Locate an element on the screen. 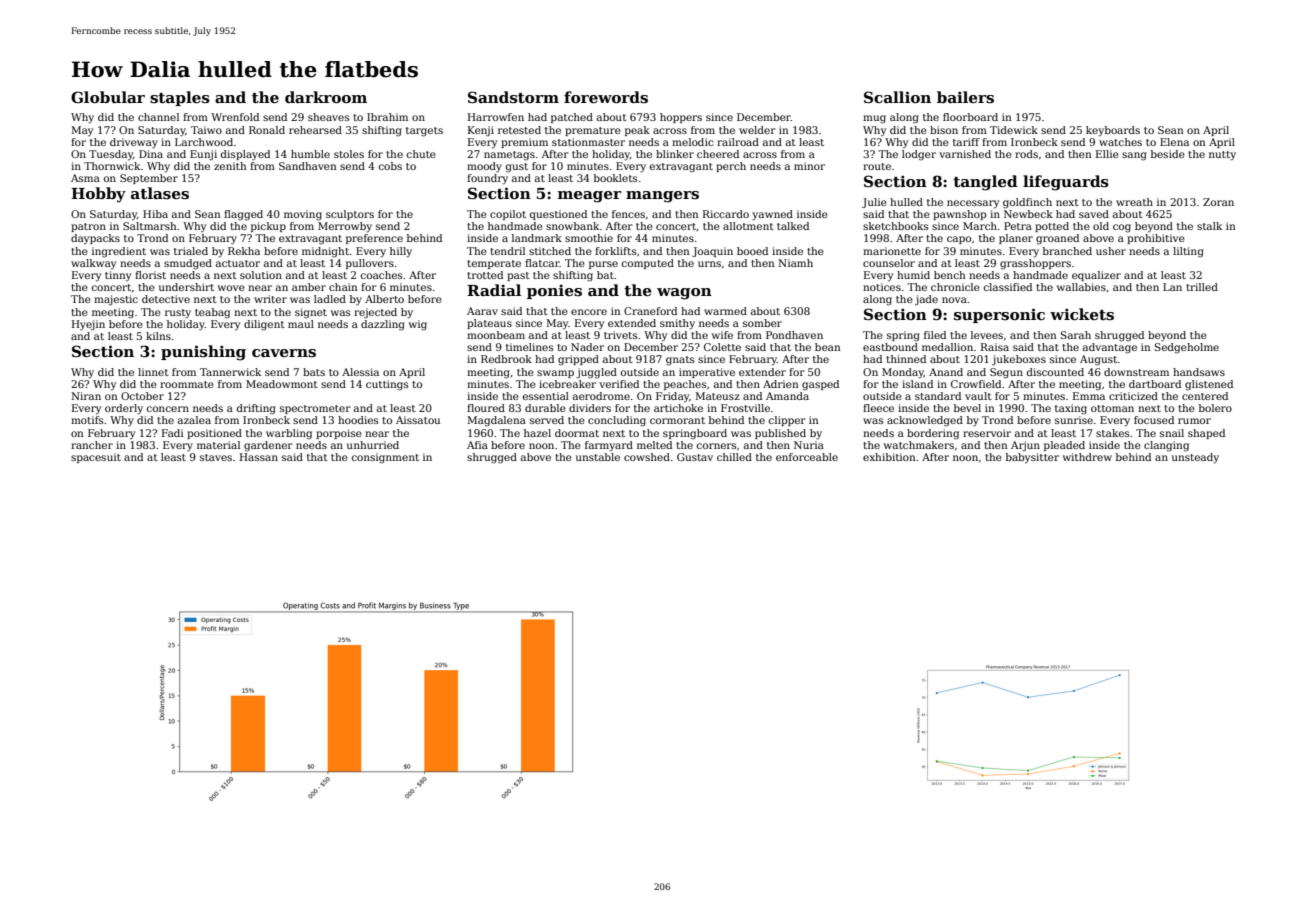 The image size is (1308, 924). Scallion is located at coordinates (897, 97).
